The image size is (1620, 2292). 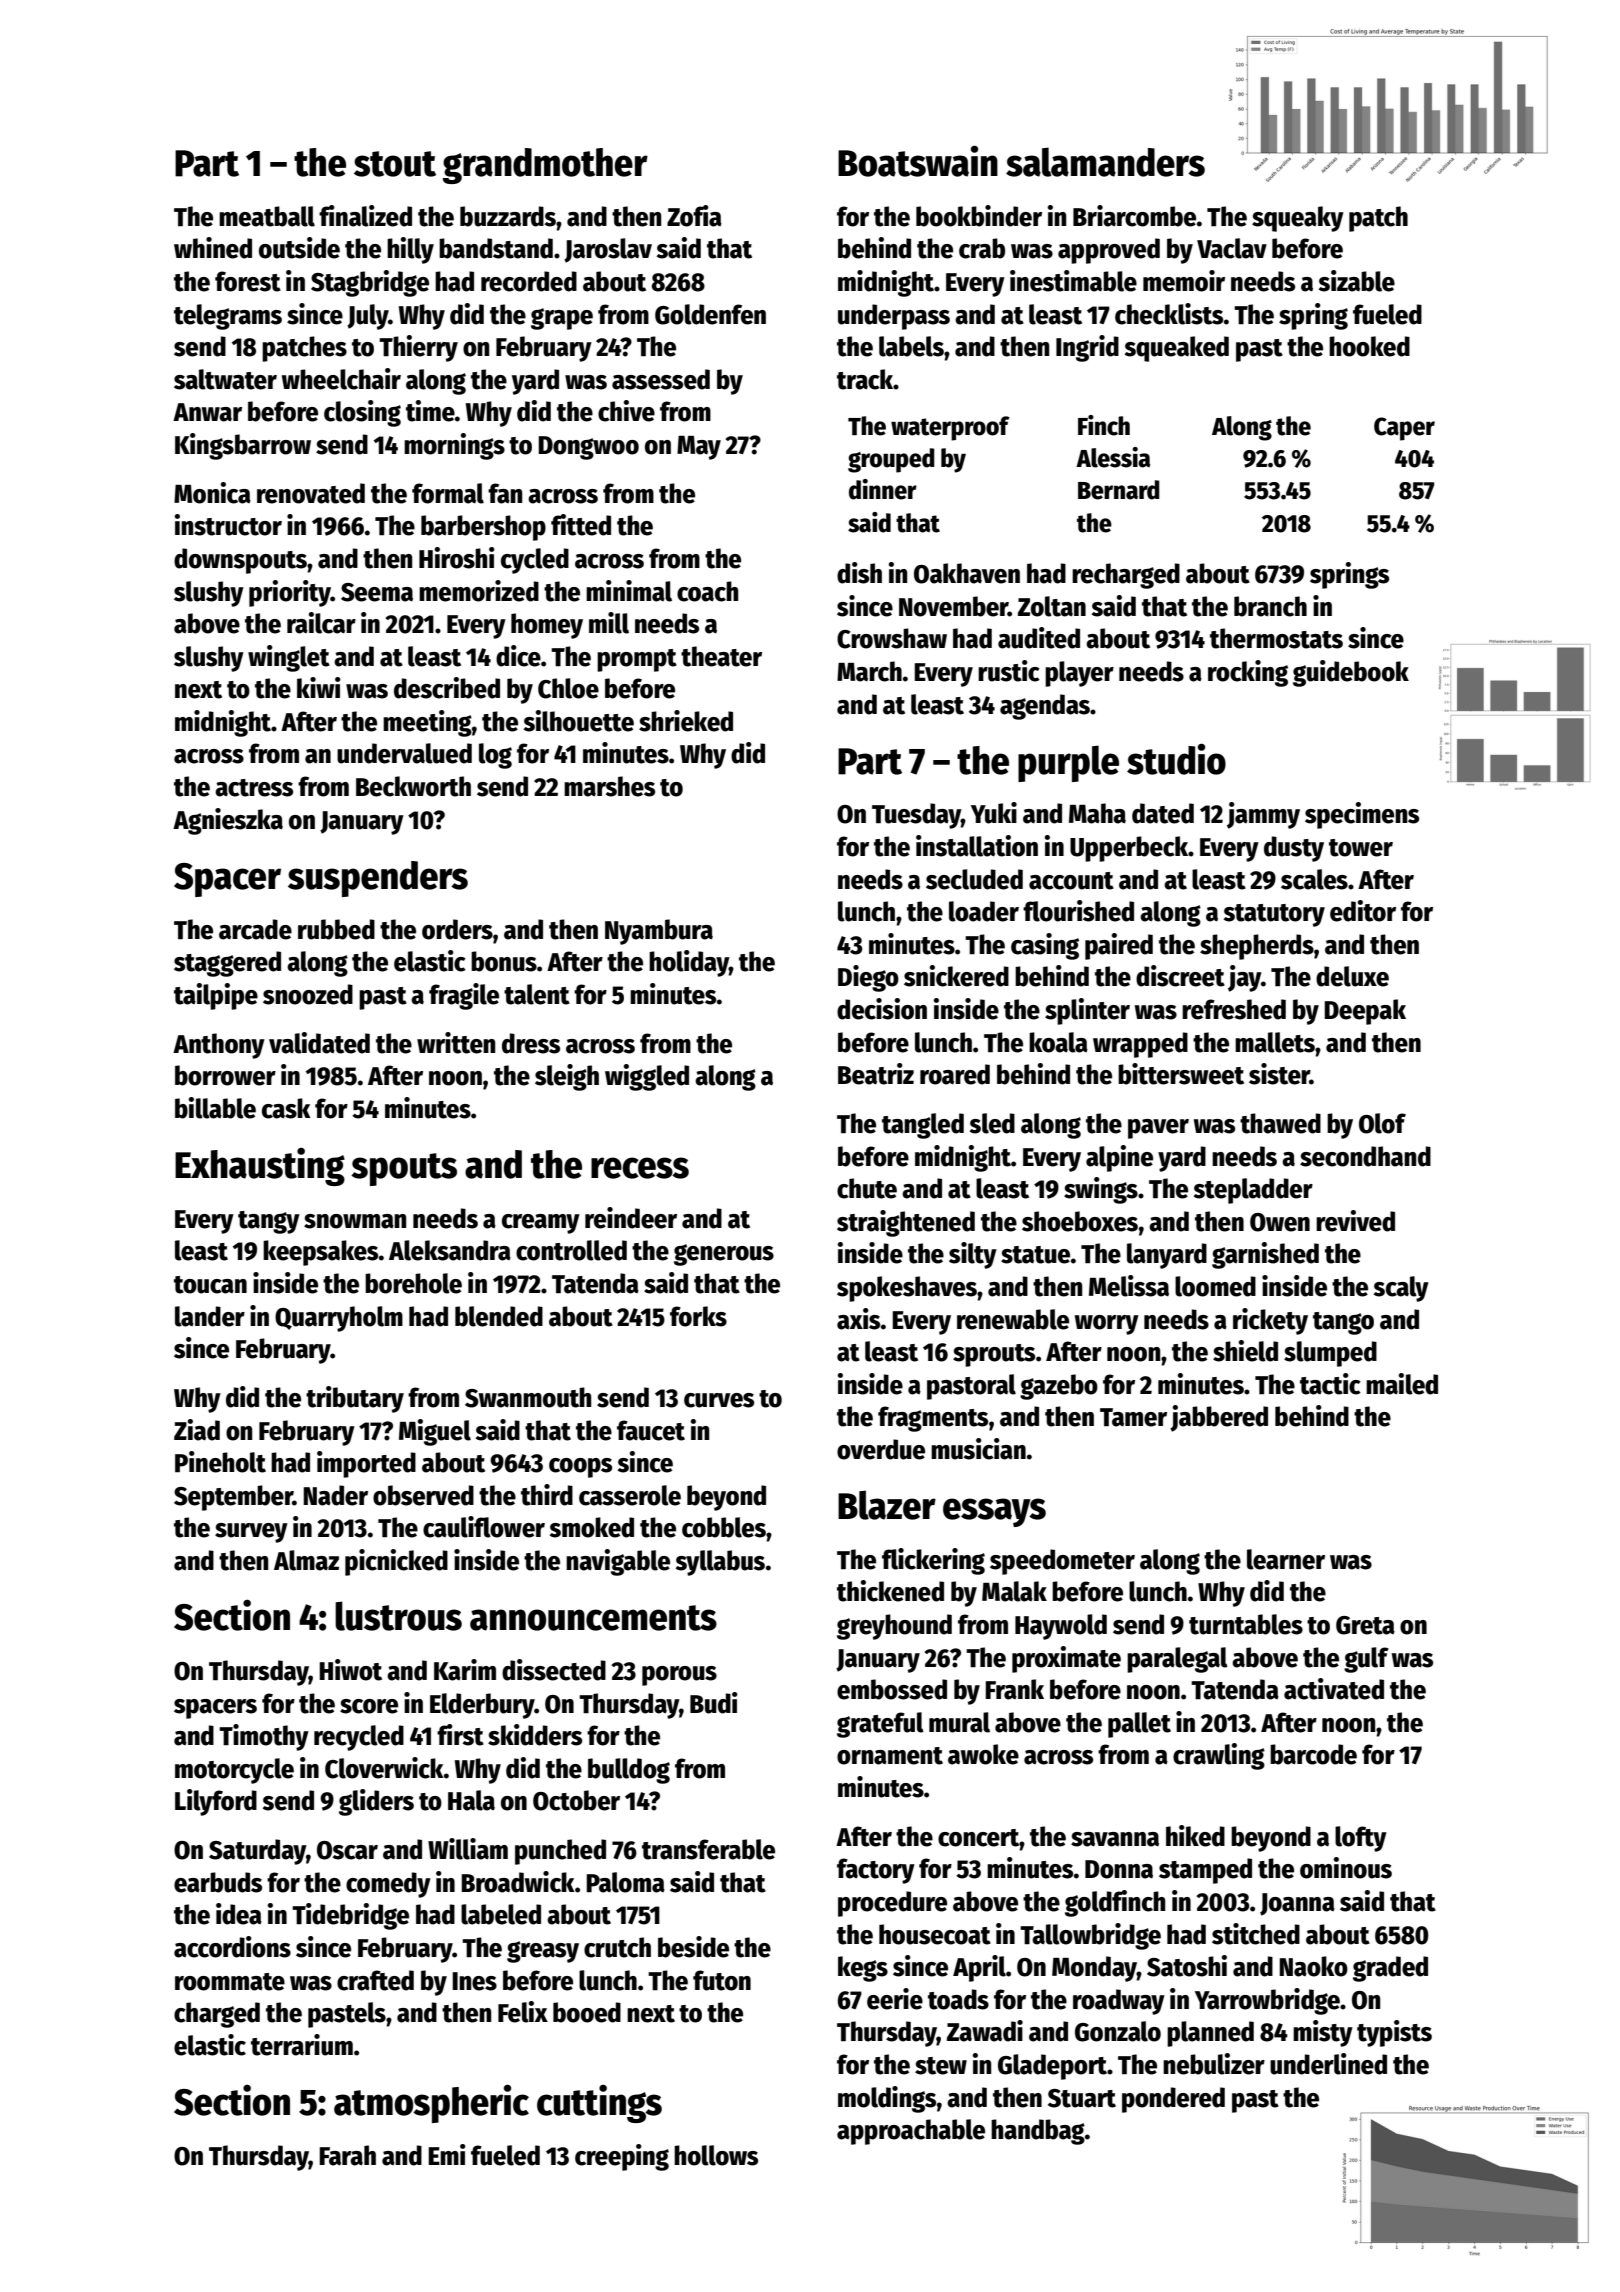 What do you see at coordinates (1105, 162) in the page?
I see `salamanders` at bounding box center [1105, 162].
